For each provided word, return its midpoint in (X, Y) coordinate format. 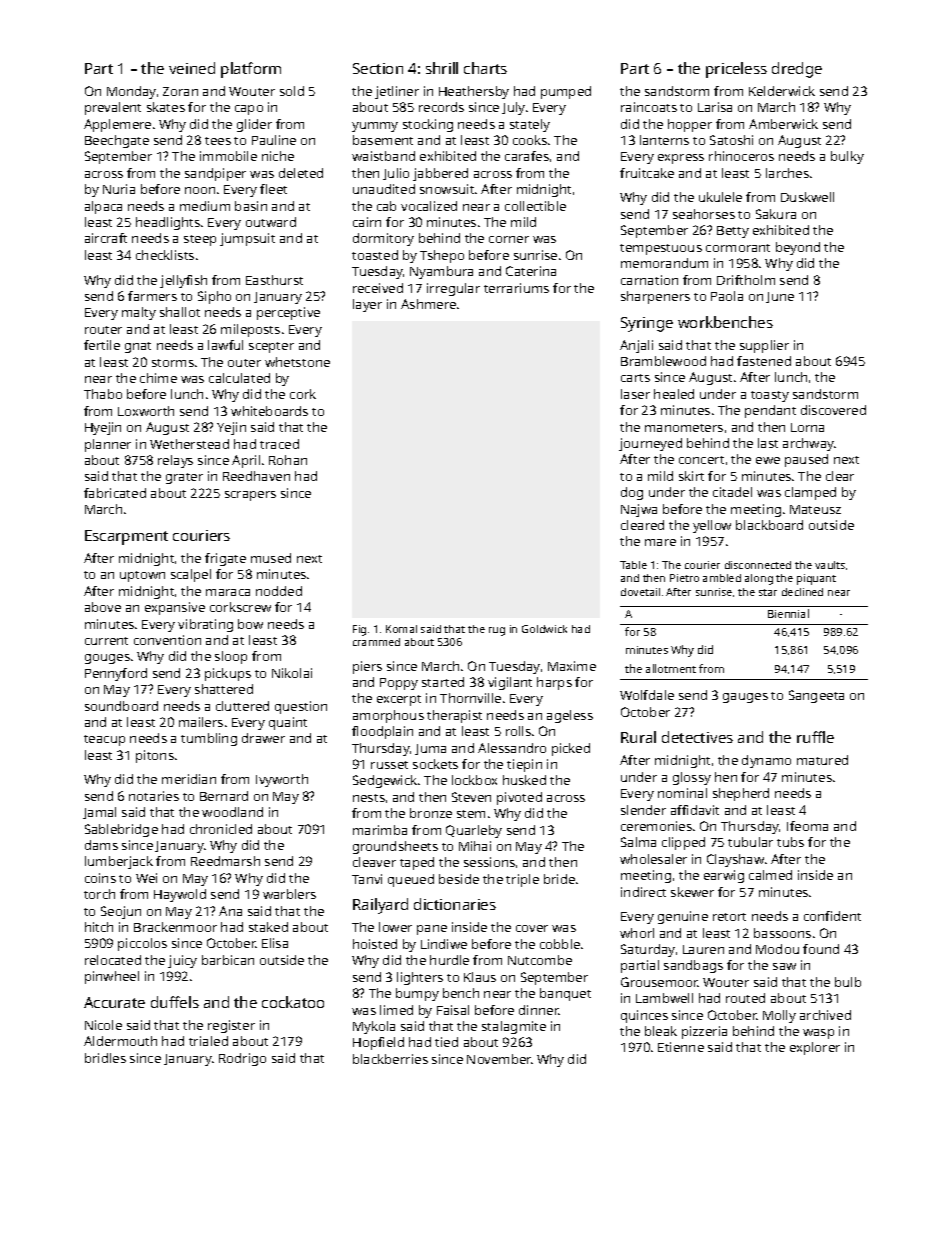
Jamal (99, 813)
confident (832, 916)
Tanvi (367, 879)
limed (396, 1010)
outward (271, 222)
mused (271, 558)
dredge (797, 70)
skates (166, 107)
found (821, 949)
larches (787, 173)
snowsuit (447, 189)
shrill (442, 68)
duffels (175, 1002)
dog (632, 493)
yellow (712, 526)
